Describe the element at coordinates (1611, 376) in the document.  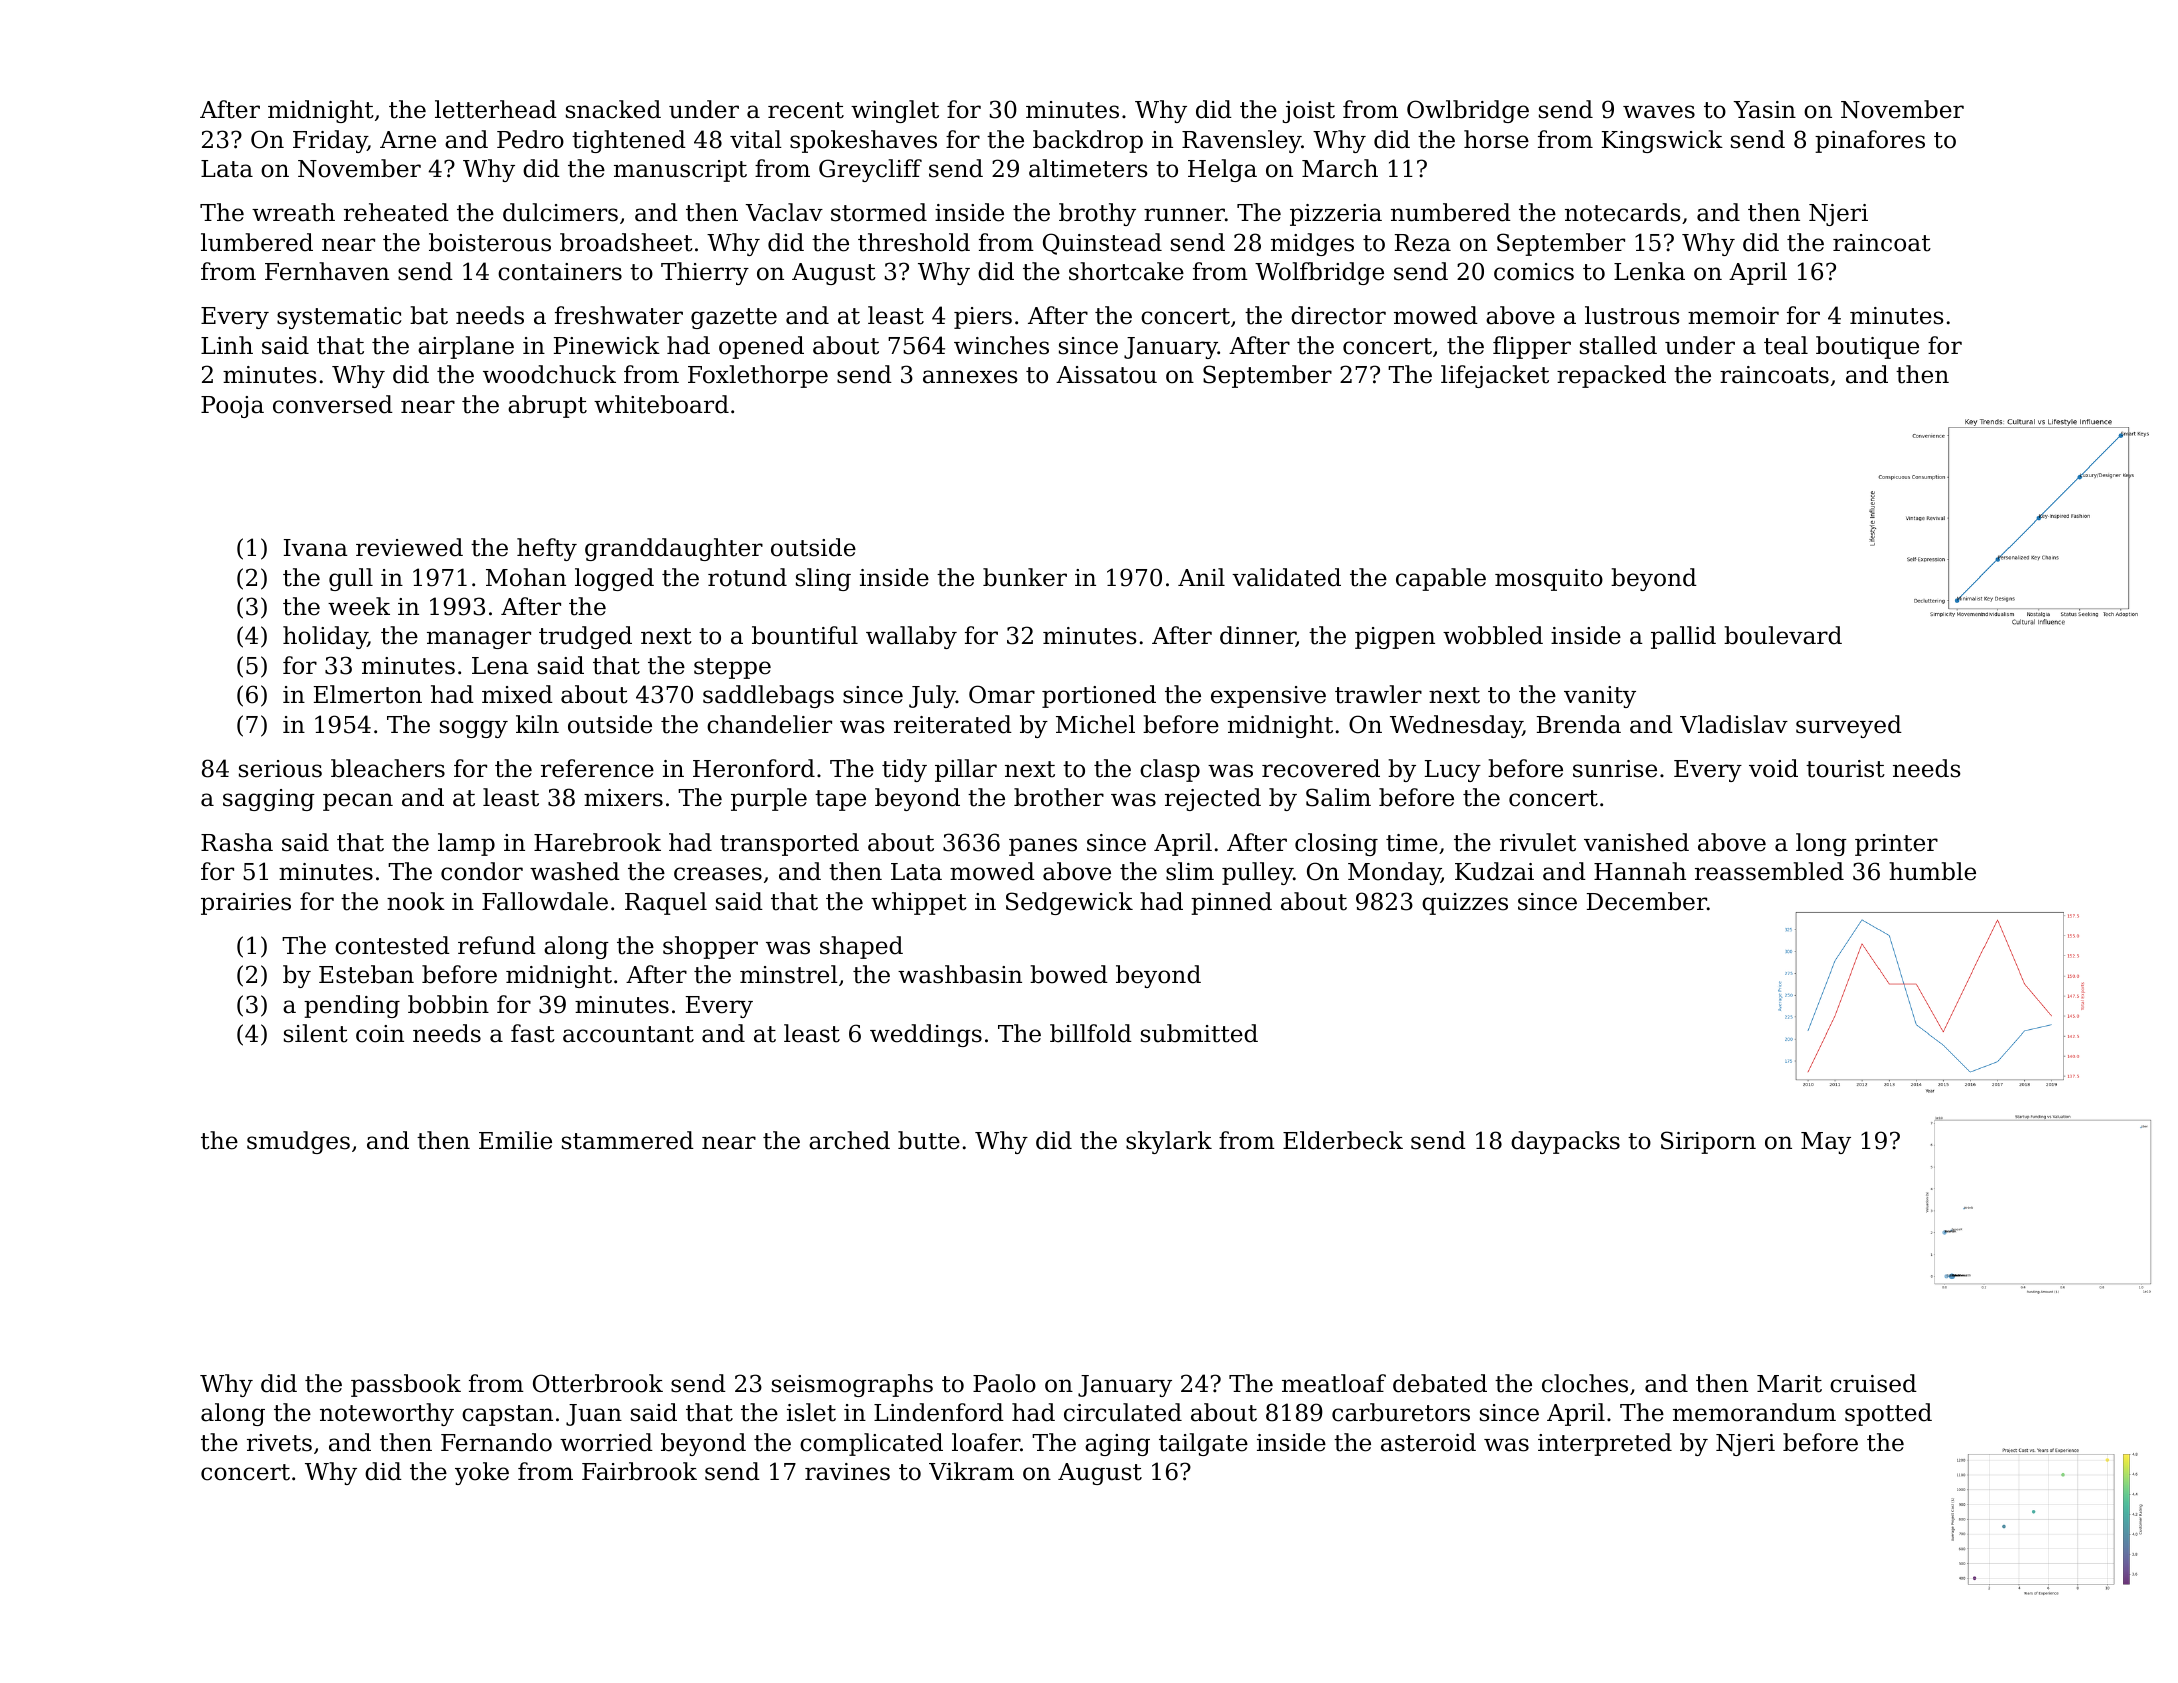
I see `repacked` at that location.
